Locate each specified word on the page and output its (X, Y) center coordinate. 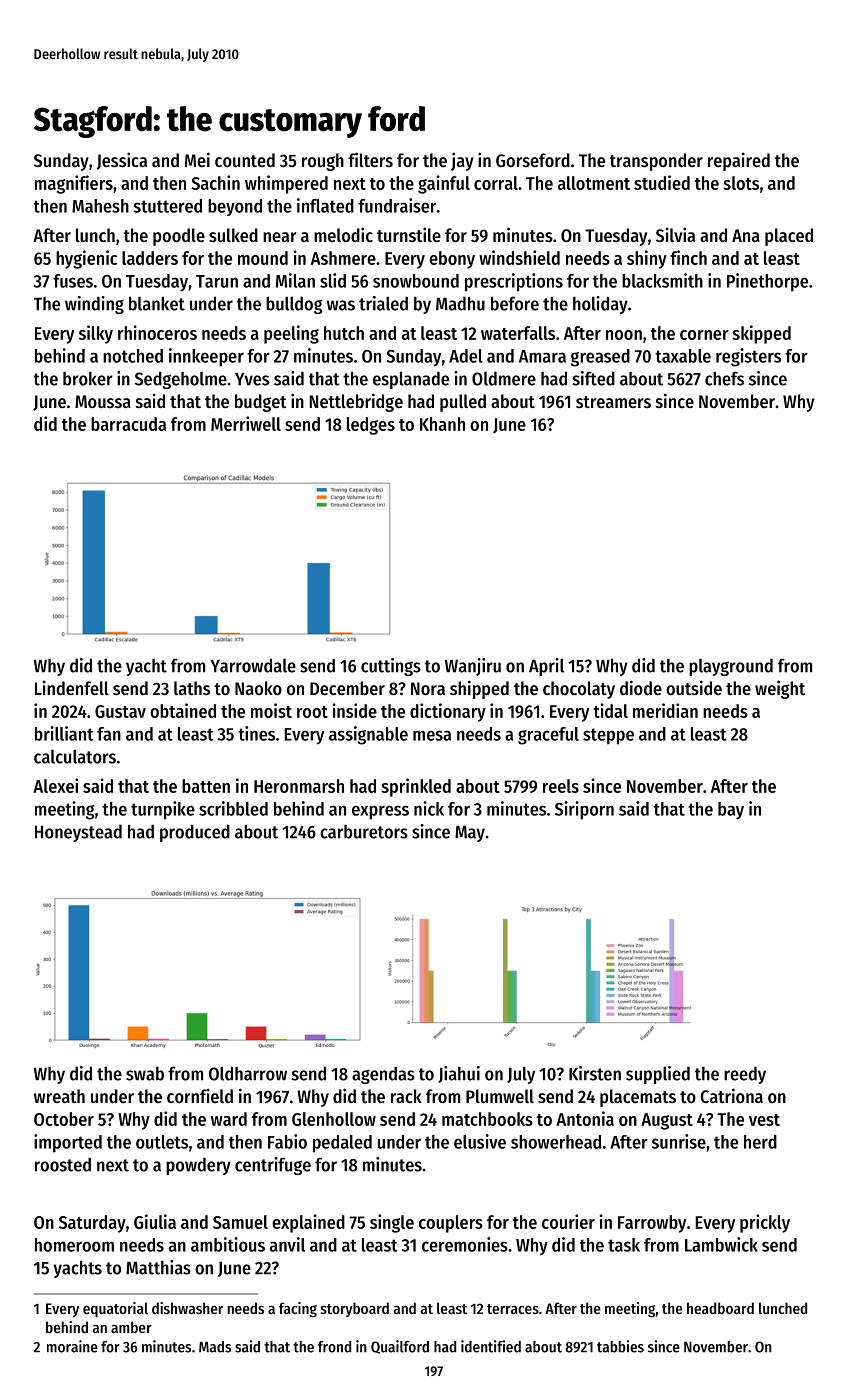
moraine (72, 1346)
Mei (197, 159)
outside (694, 687)
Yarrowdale (253, 665)
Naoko (258, 688)
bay (731, 811)
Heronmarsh (299, 786)
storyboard (355, 1309)
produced (195, 833)
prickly (765, 1223)
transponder (656, 162)
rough (323, 162)
